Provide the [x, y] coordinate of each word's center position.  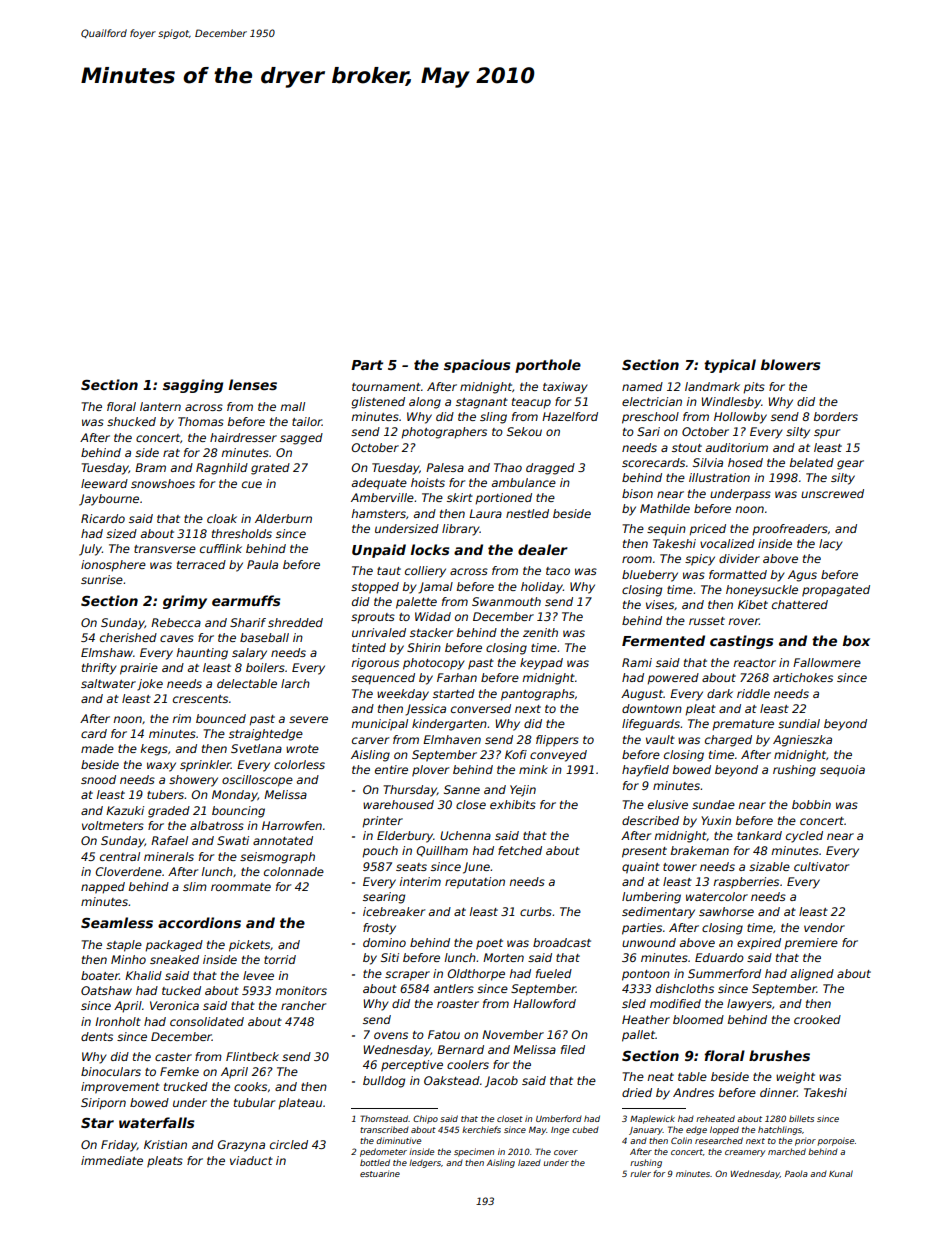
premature [743, 725]
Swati [233, 840]
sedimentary [658, 913]
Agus [802, 576]
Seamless [117, 922]
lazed [529, 1162]
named [642, 386]
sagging [193, 386]
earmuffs [246, 600]
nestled [527, 513]
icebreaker [394, 911]
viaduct [251, 1160]
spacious [477, 366]
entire [391, 769]
